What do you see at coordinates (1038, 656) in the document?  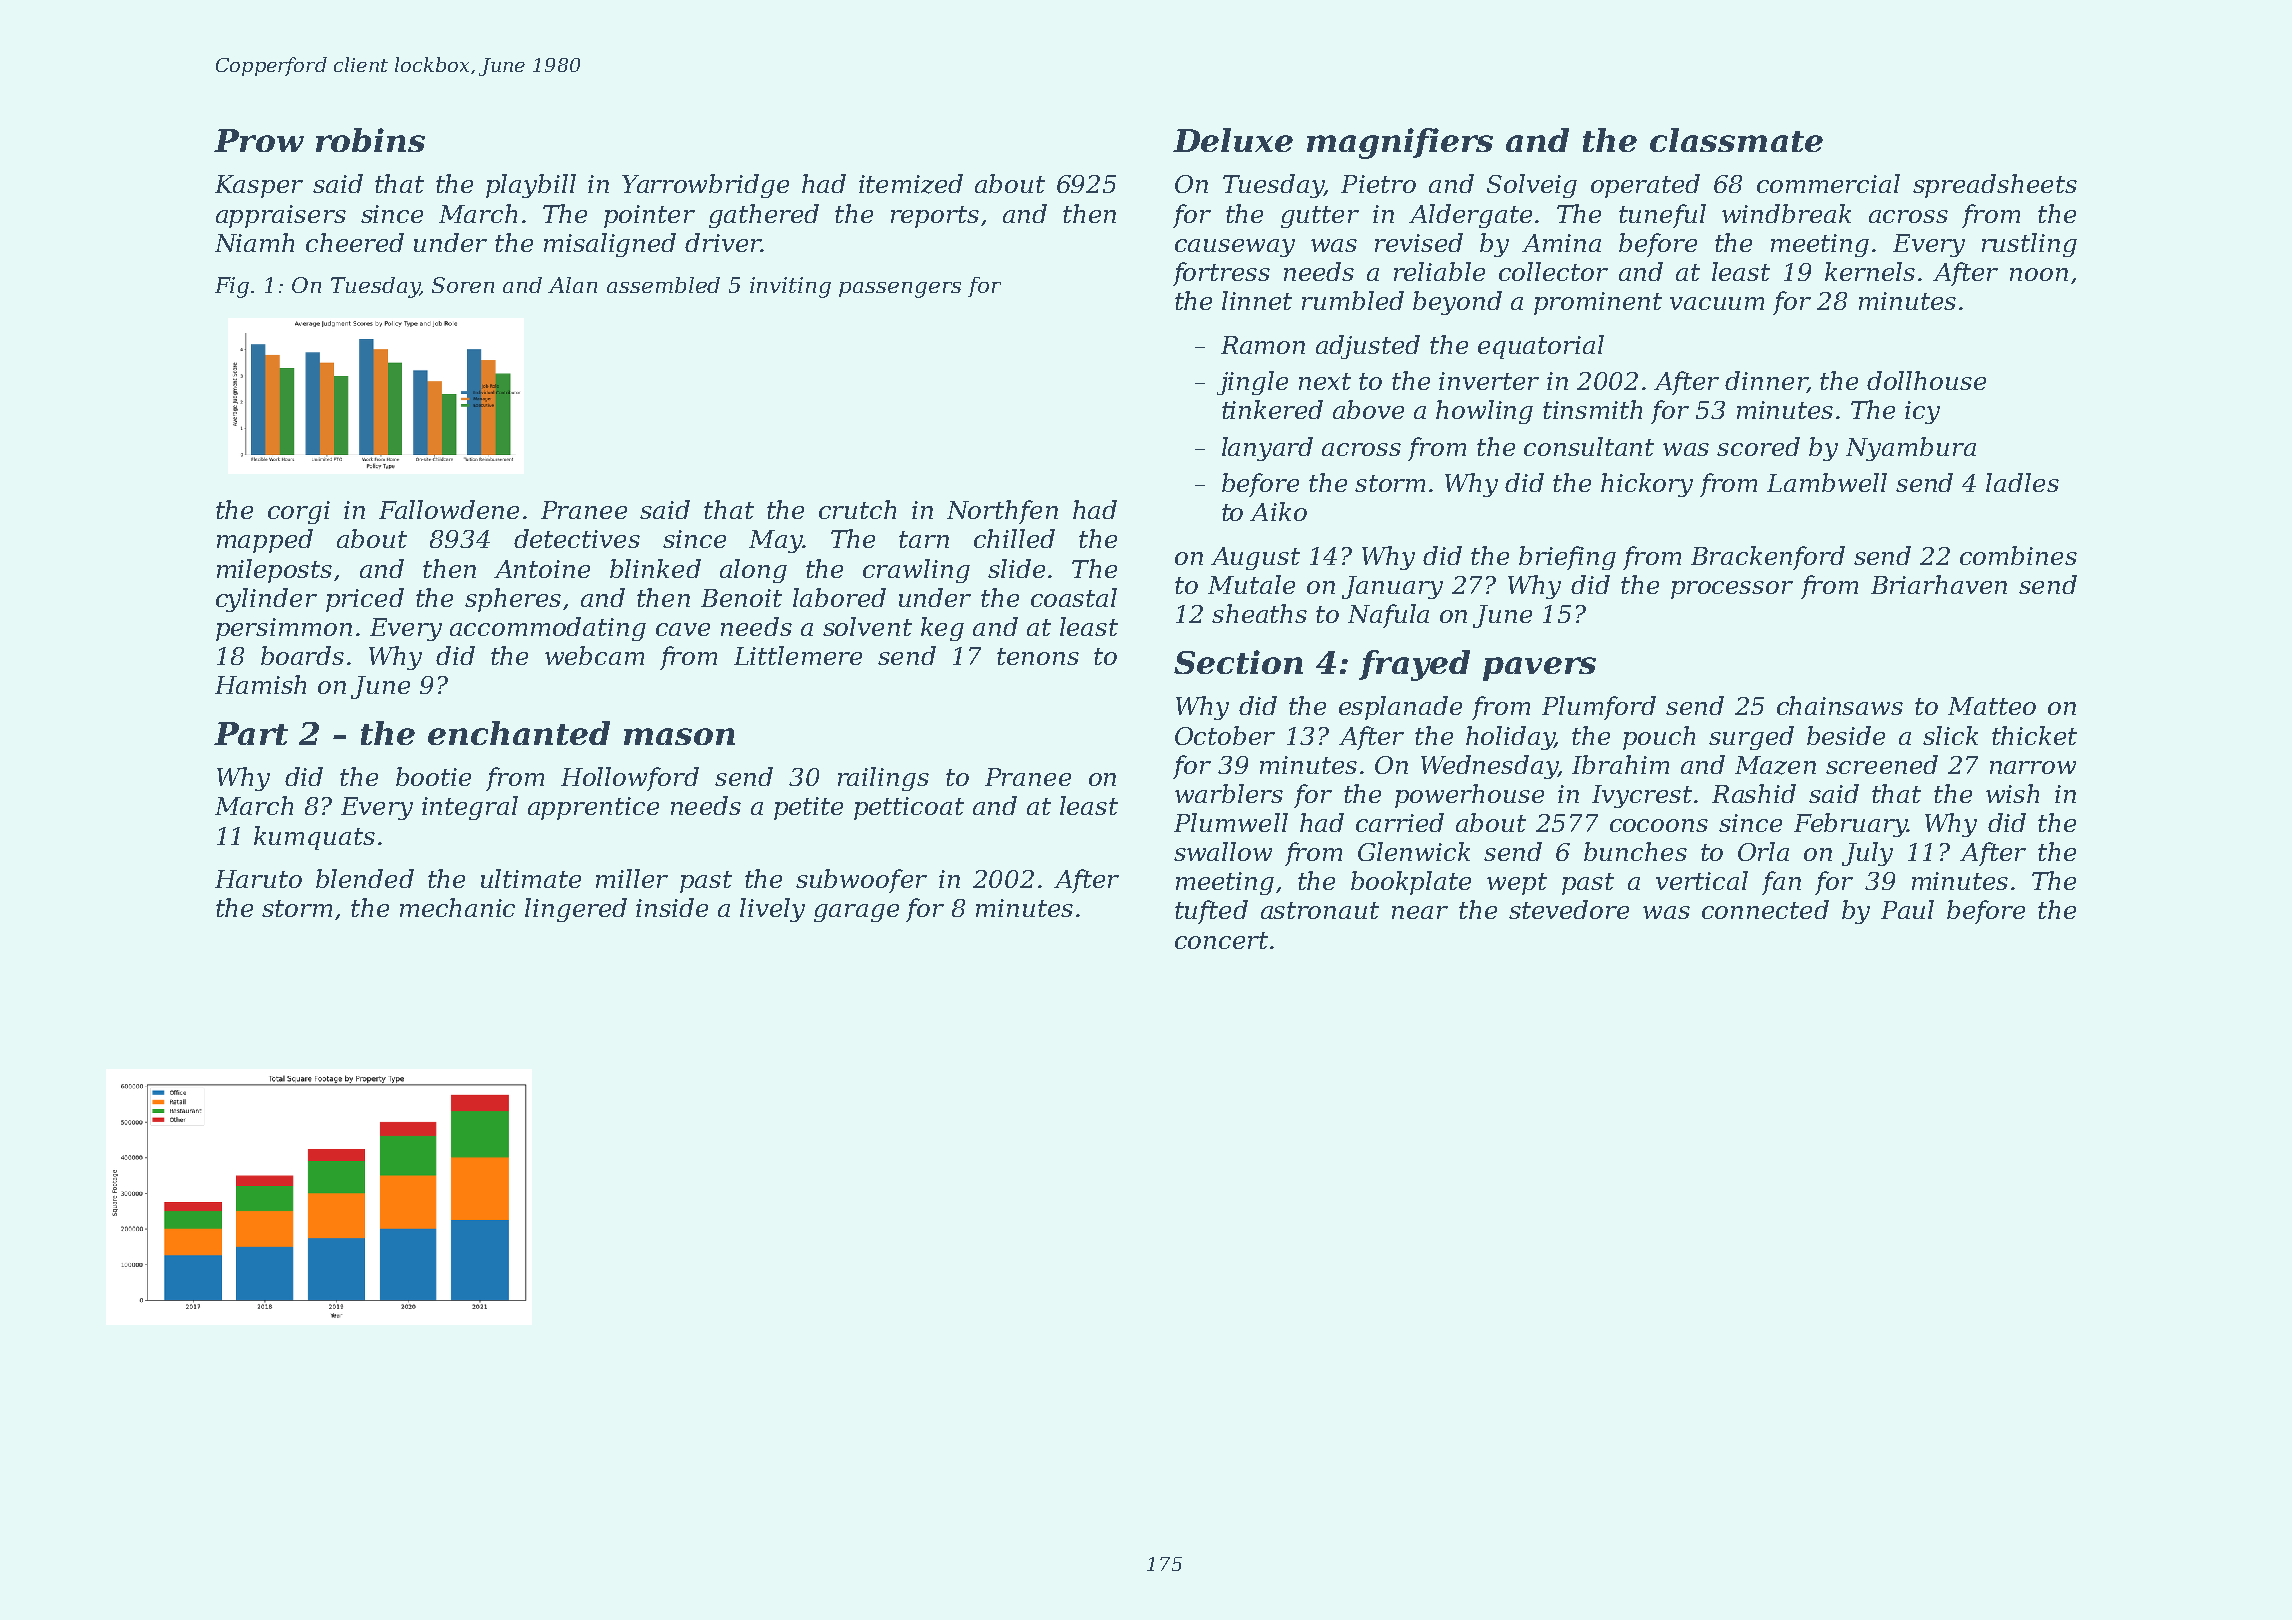 I see `tenons` at bounding box center [1038, 656].
